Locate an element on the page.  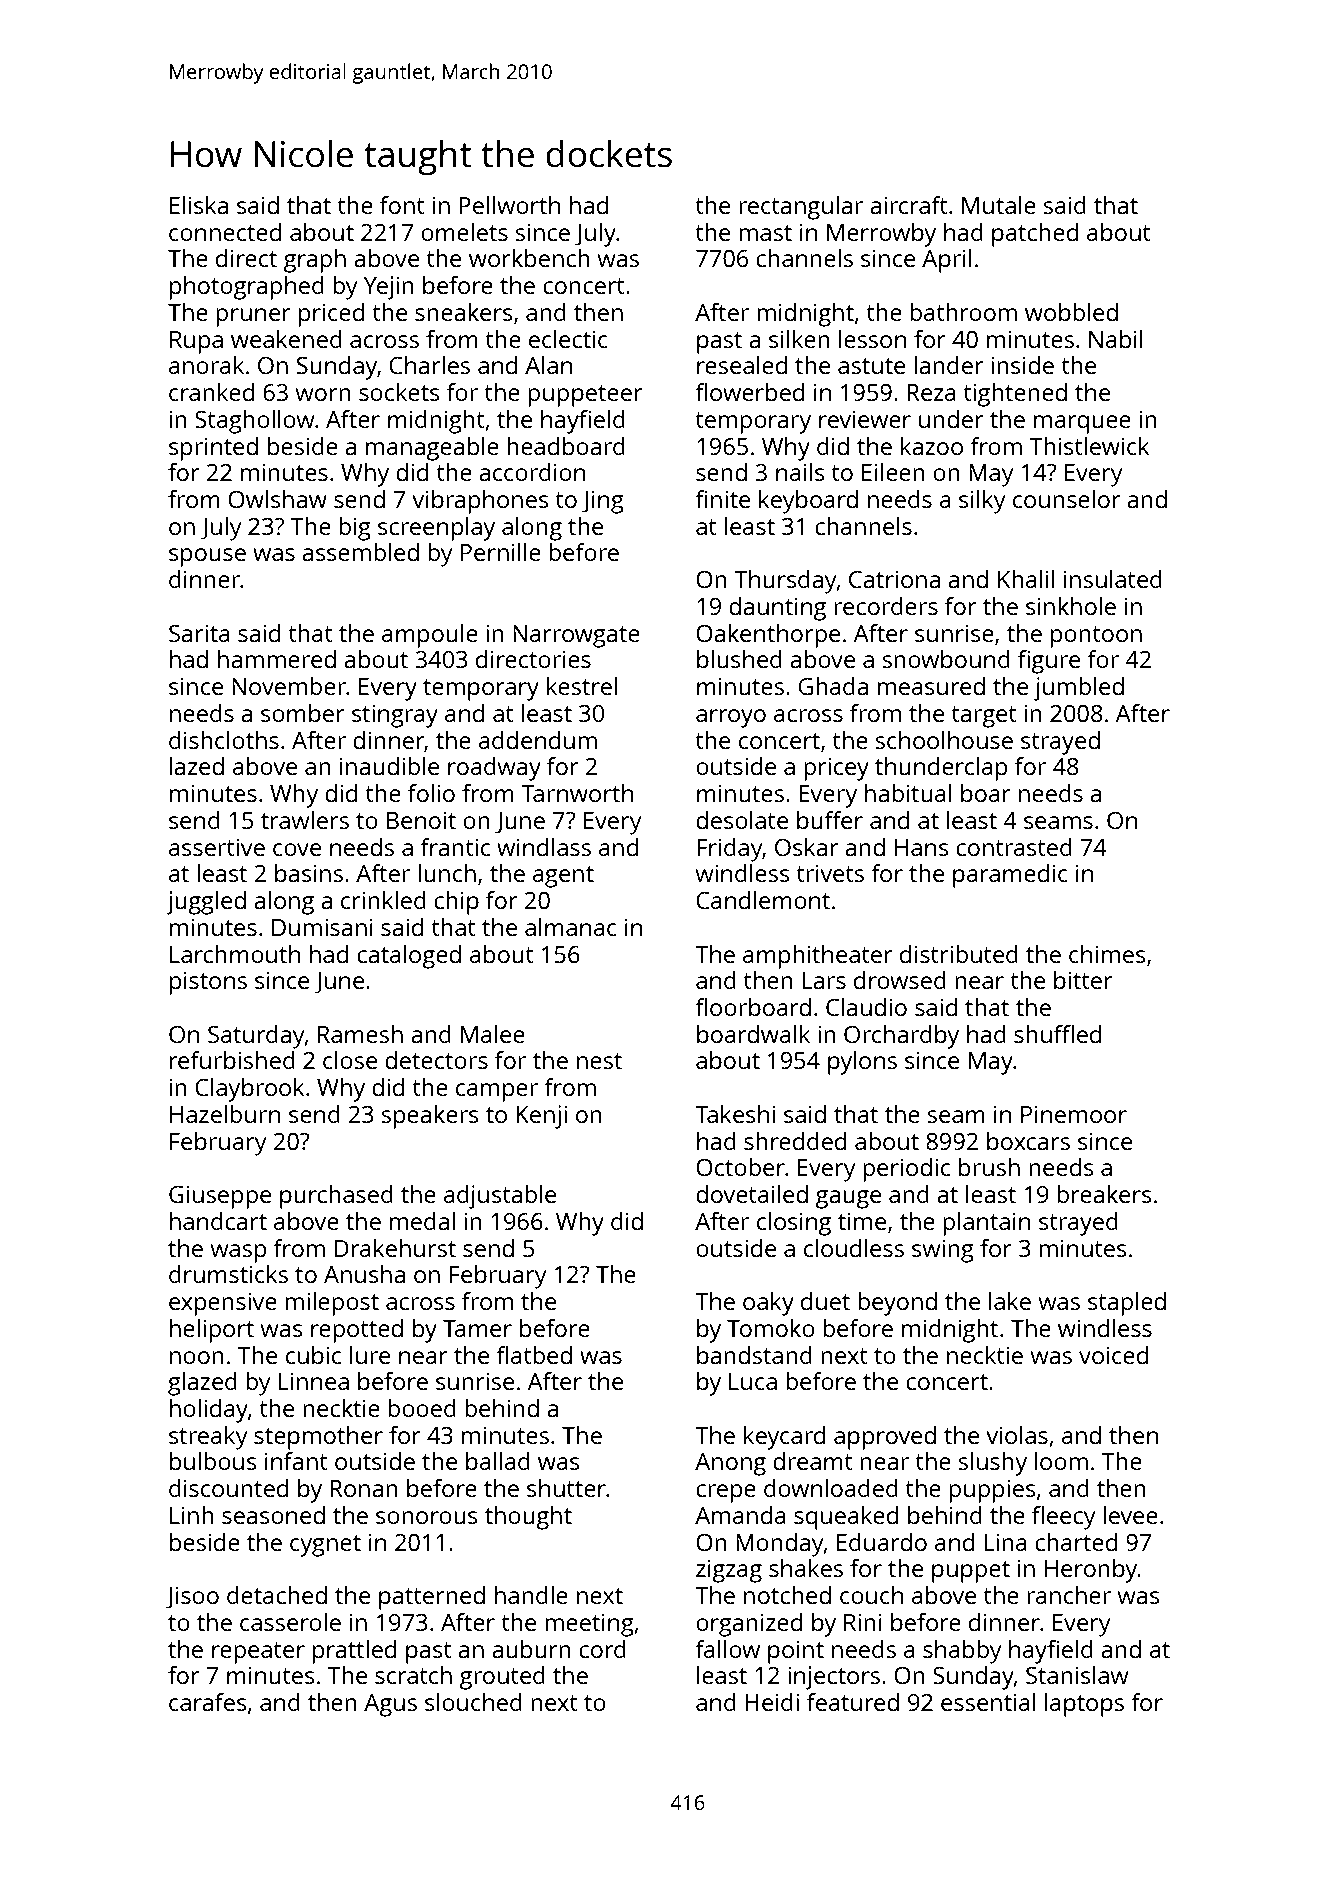
Takeshi is located at coordinates (735, 1114).
